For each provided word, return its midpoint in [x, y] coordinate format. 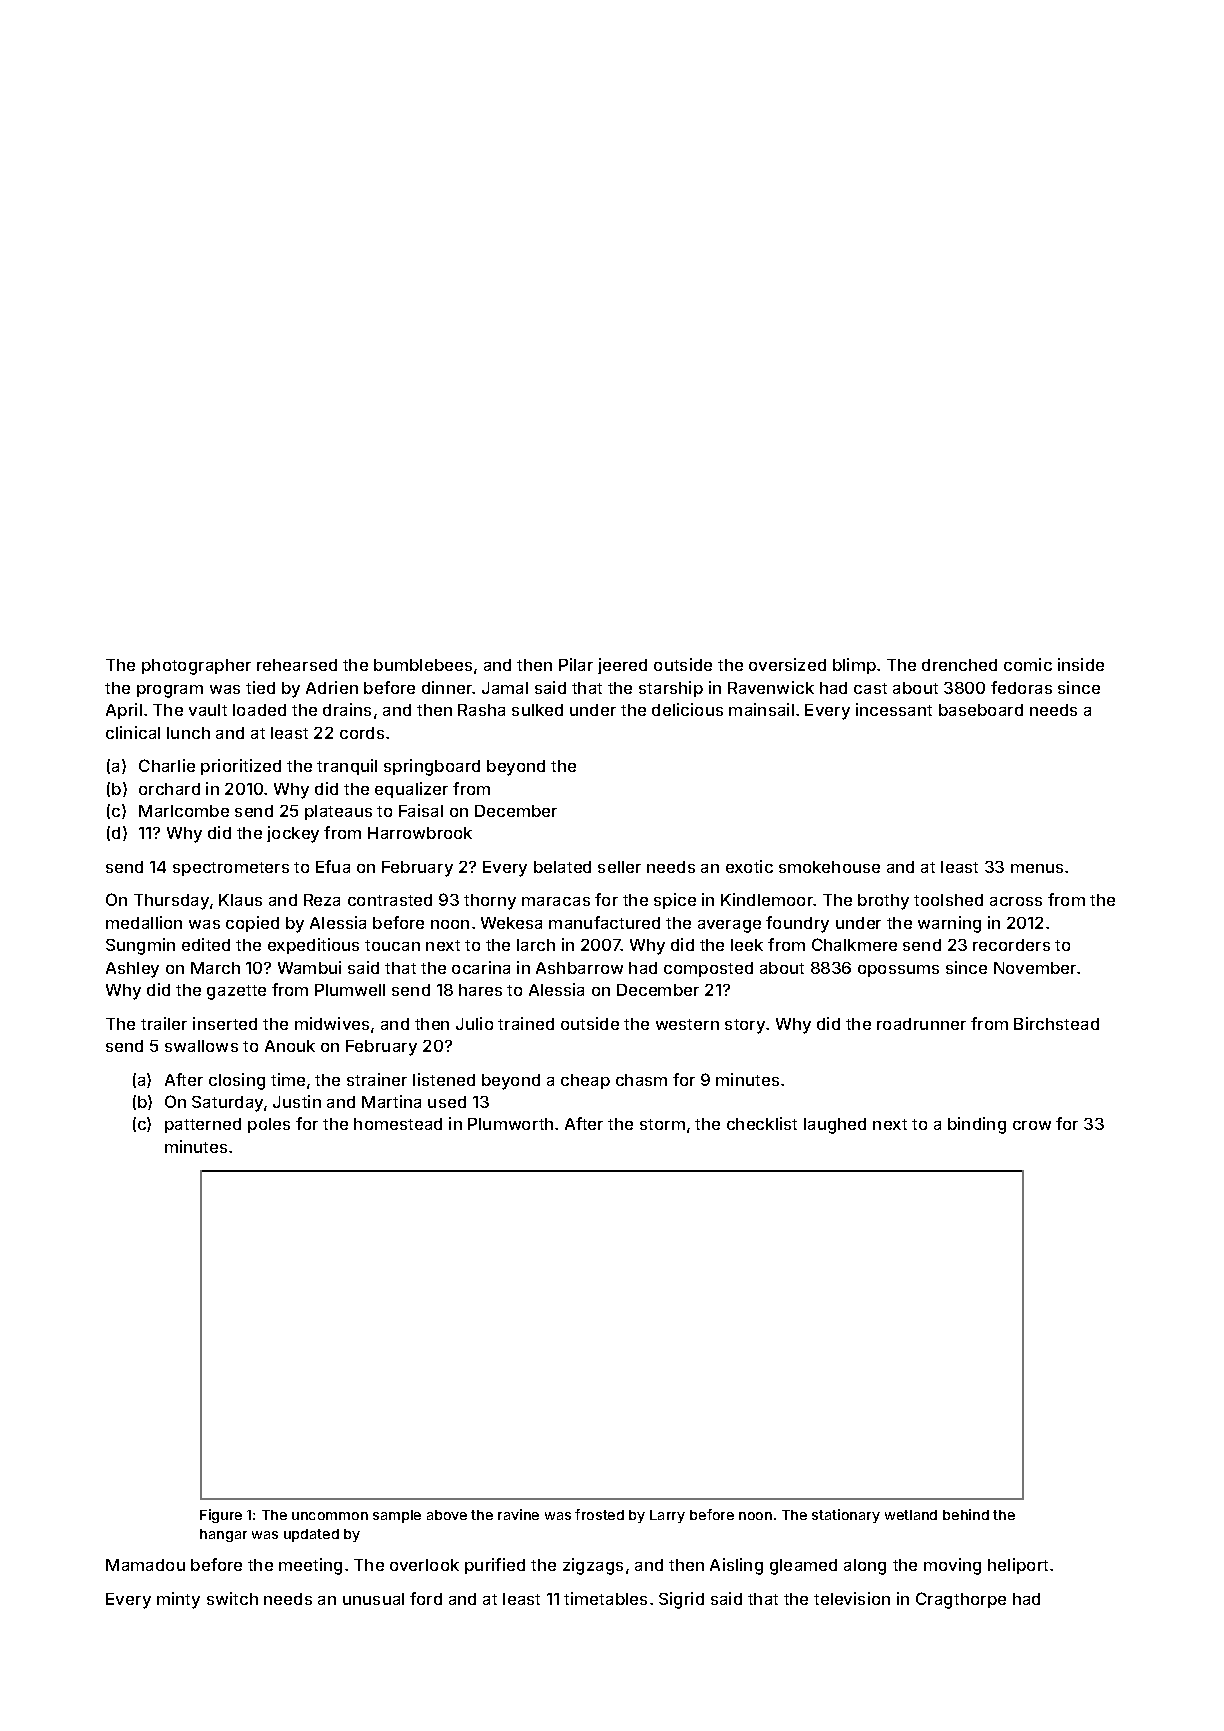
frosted [599, 1514]
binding [977, 1125]
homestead [398, 1124]
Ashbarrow [579, 968]
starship [671, 689]
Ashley [132, 970]
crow [1032, 1125]
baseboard [981, 710]
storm [662, 1124]
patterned [203, 1125]
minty [178, 1600]
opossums [898, 971]
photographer [196, 667]
